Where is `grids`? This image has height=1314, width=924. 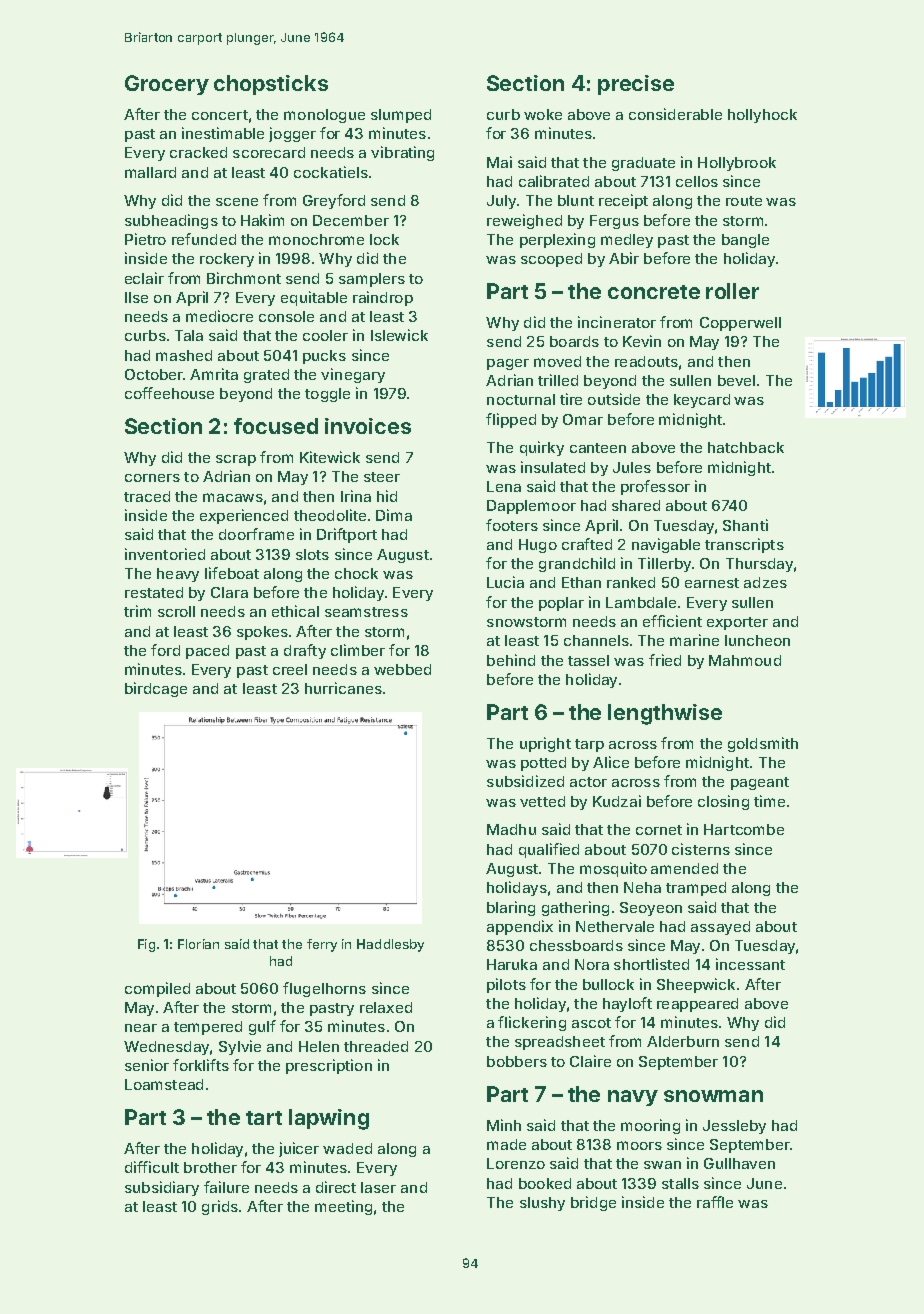 grids is located at coordinates (220, 1207).
